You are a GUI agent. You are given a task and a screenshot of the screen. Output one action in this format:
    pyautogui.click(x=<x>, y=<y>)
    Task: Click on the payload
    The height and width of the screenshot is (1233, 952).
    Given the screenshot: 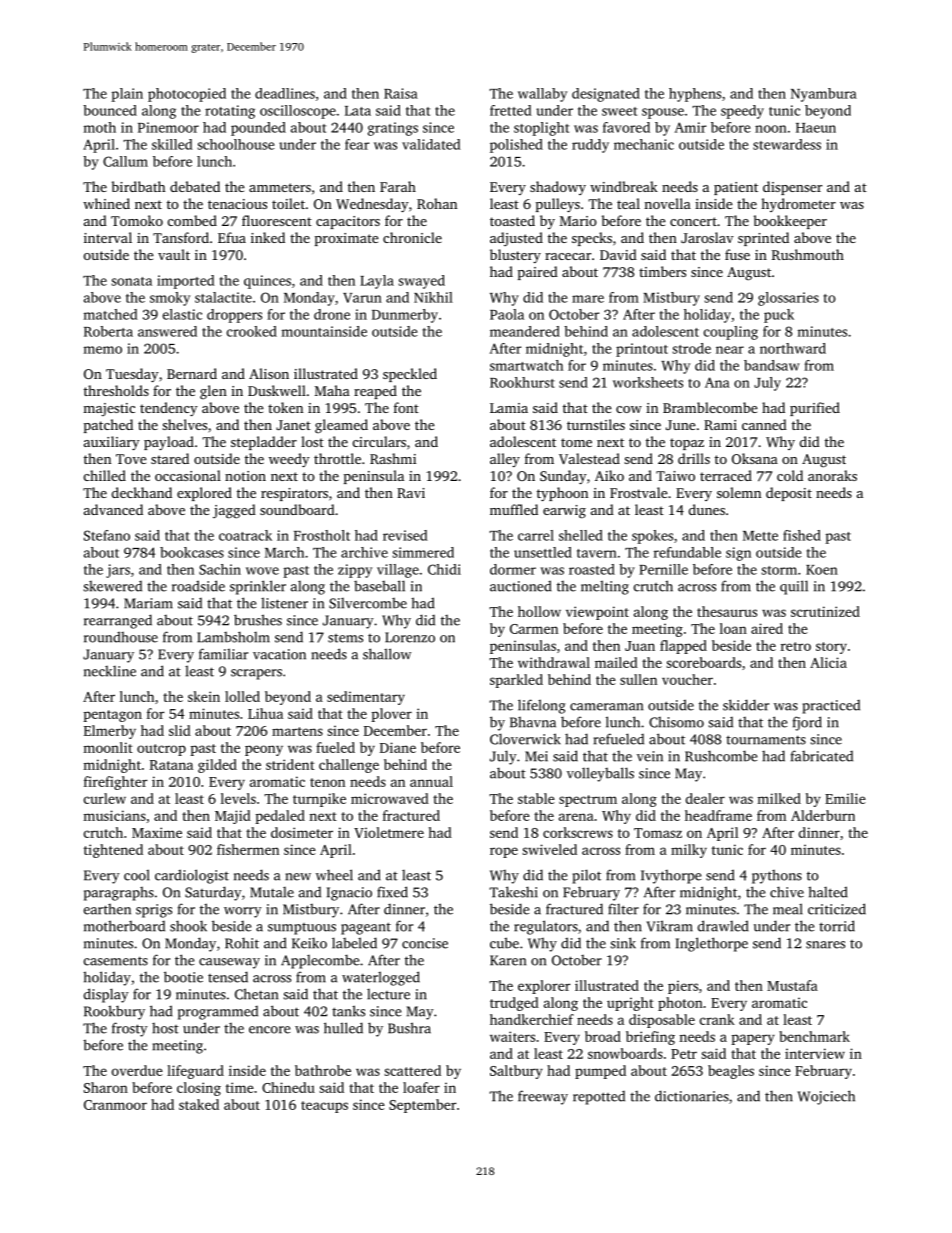 What is the action you would take?
    pyautogui.click(x=169, y=443)
